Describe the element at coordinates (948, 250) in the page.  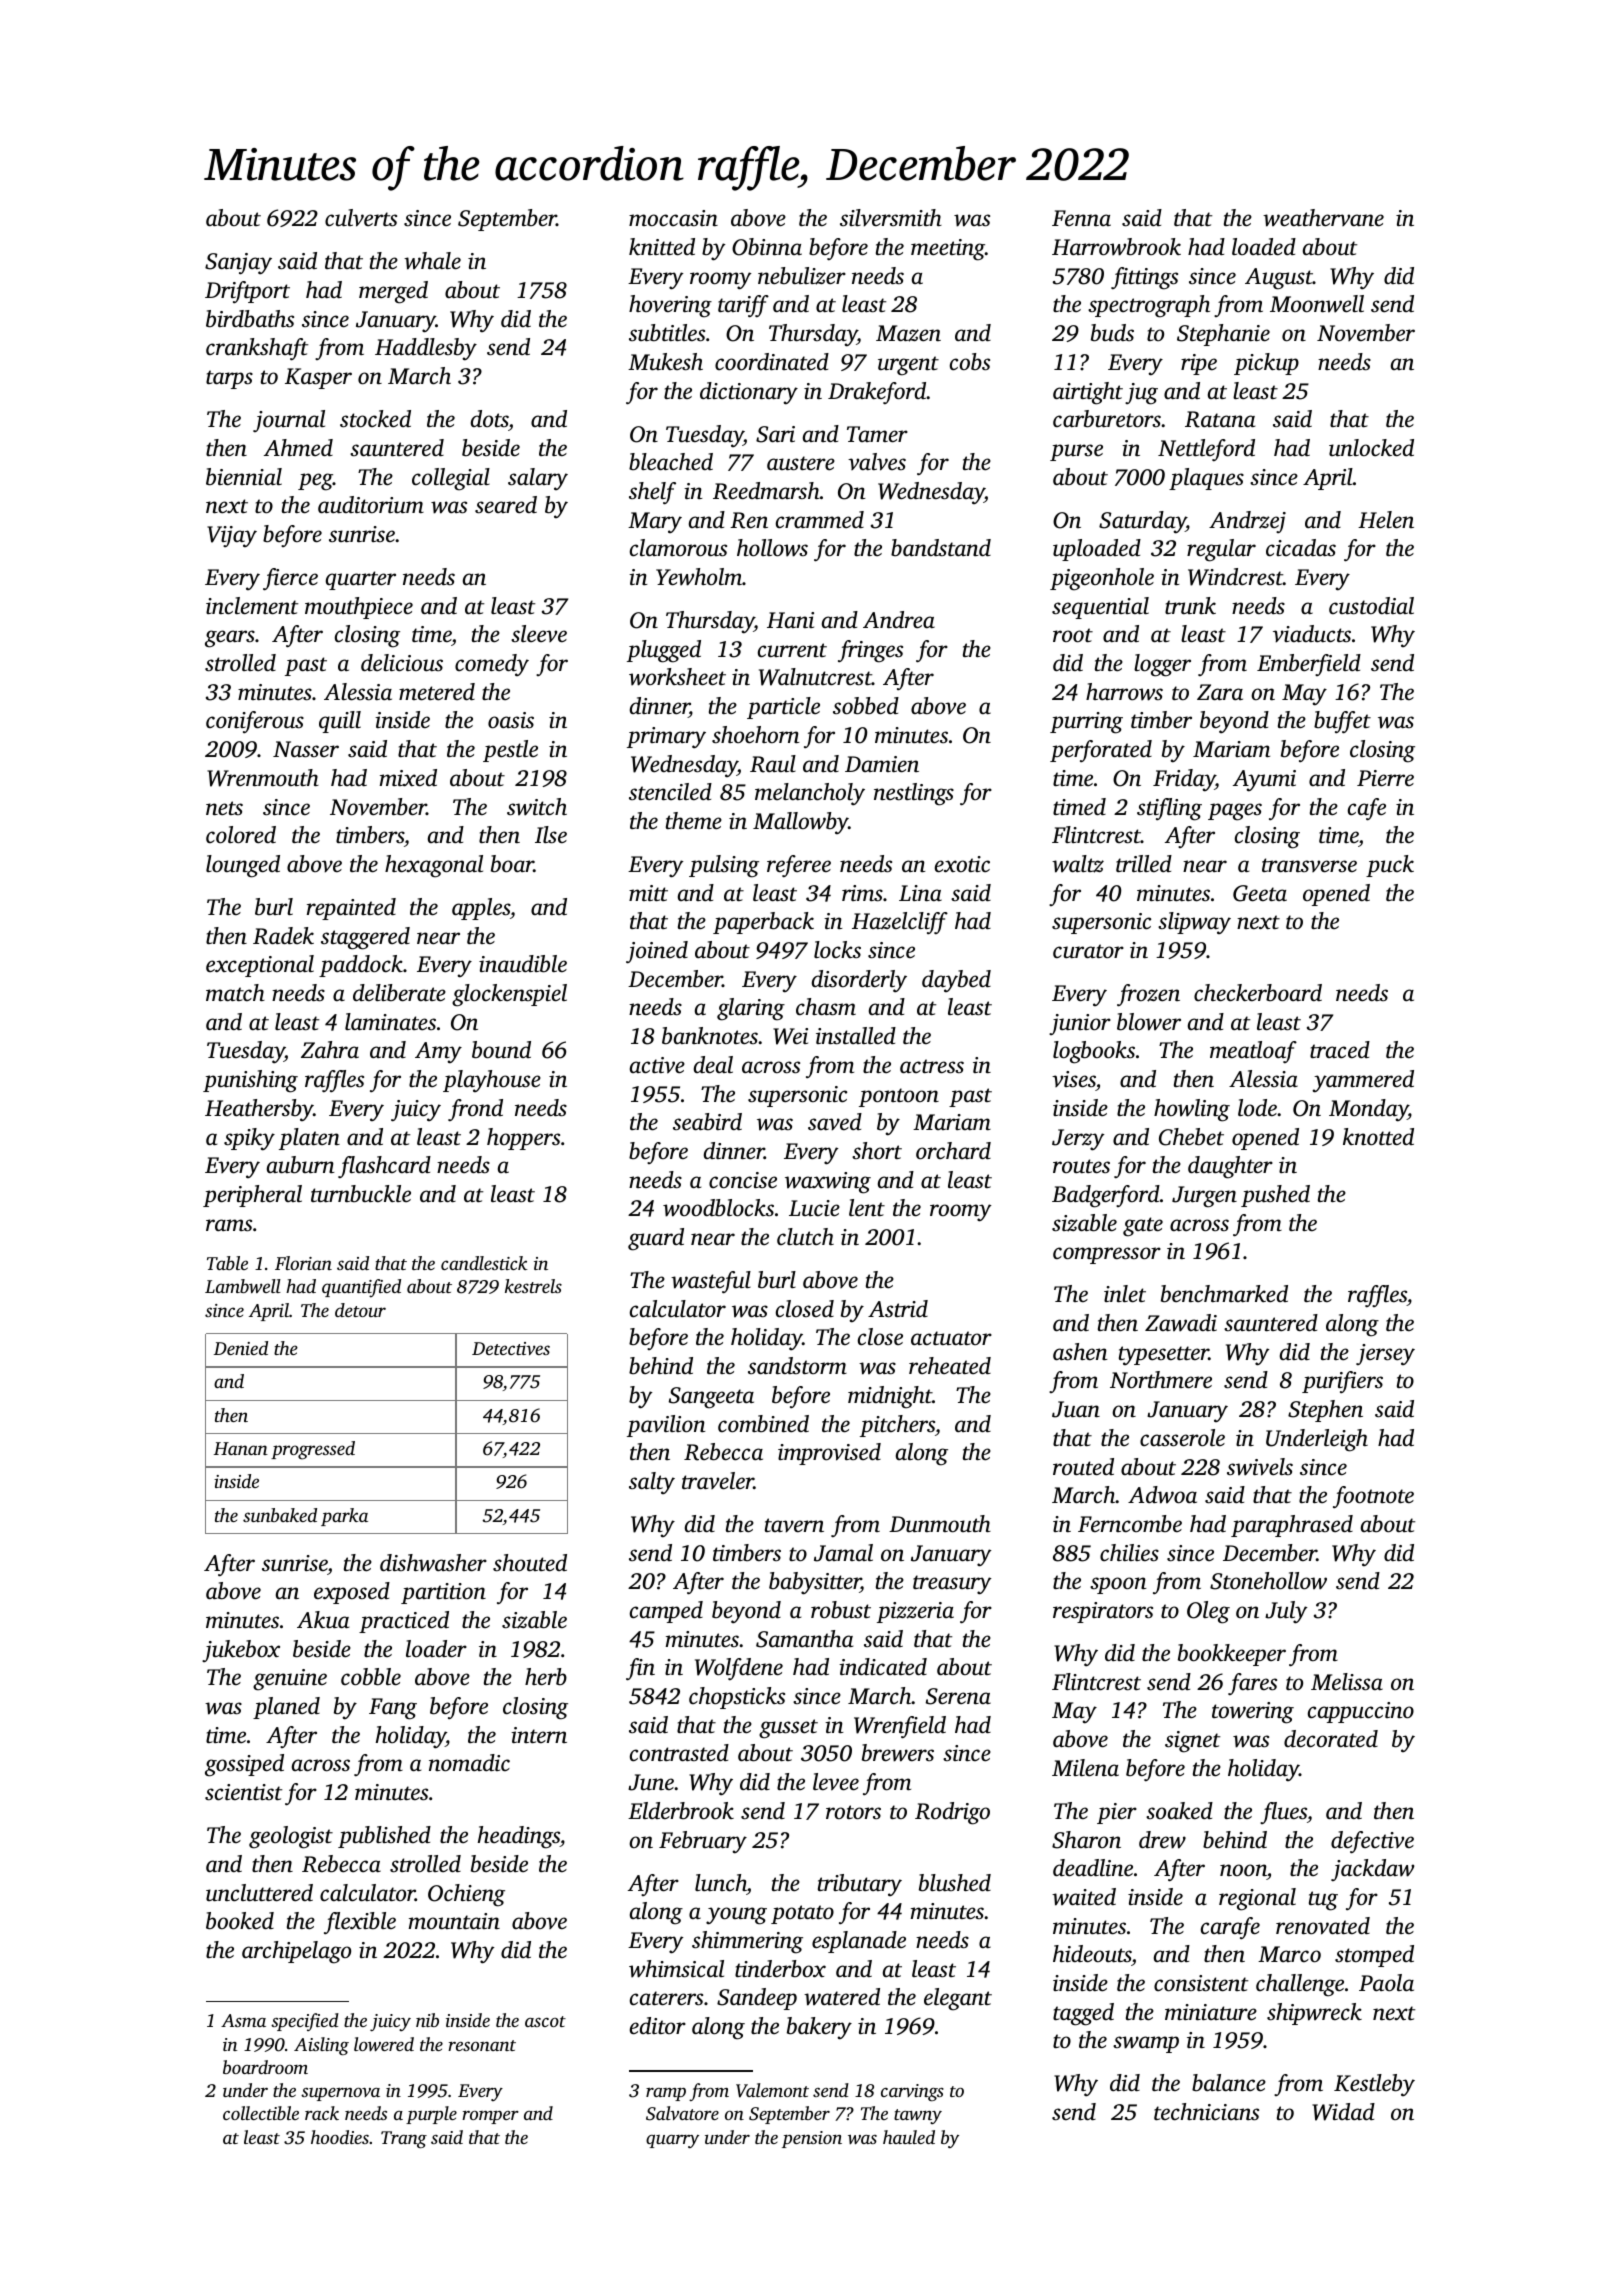
I see `meeting` at that location.
